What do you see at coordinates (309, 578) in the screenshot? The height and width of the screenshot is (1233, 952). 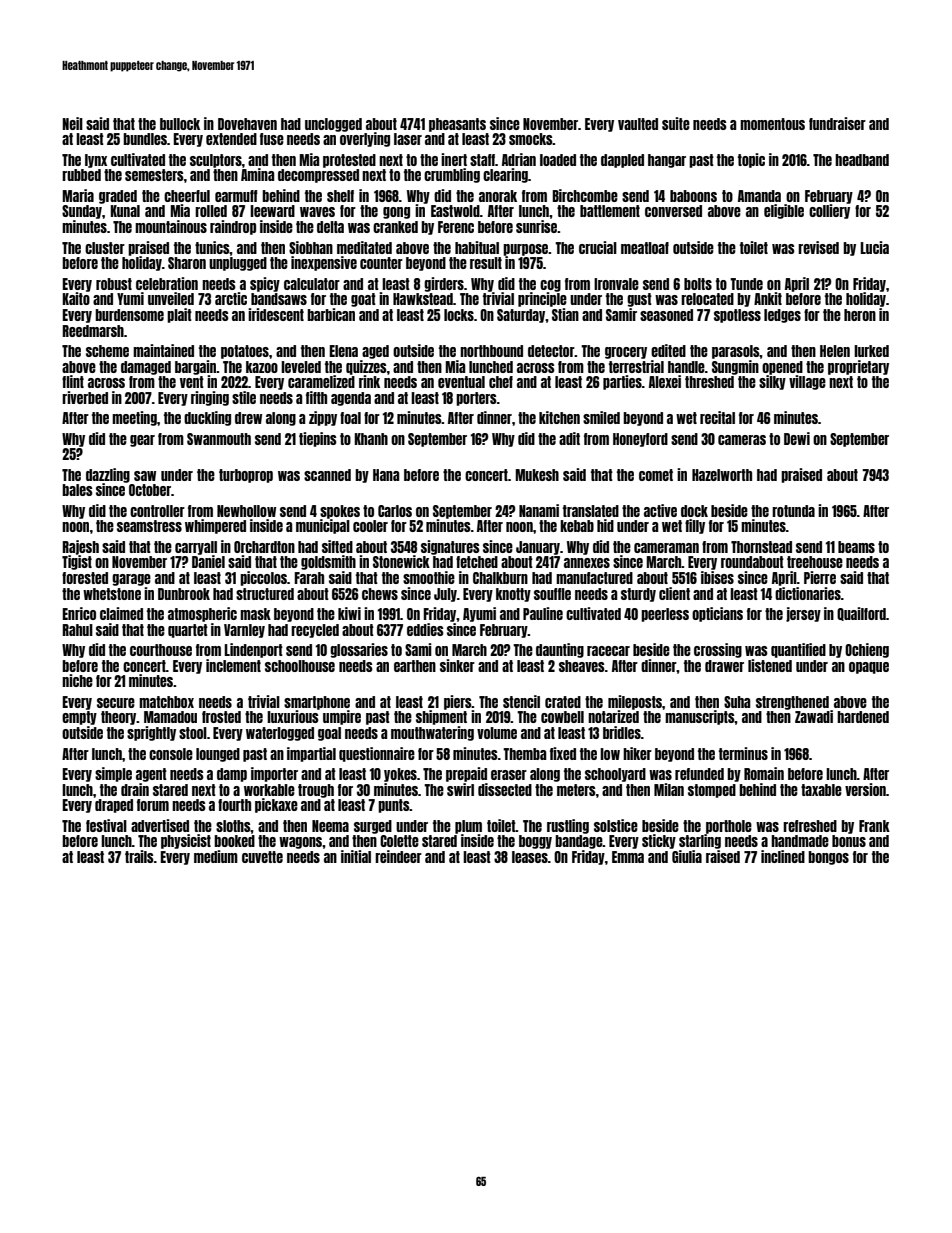 I see `Farah` at bounding box center [309, 578].
